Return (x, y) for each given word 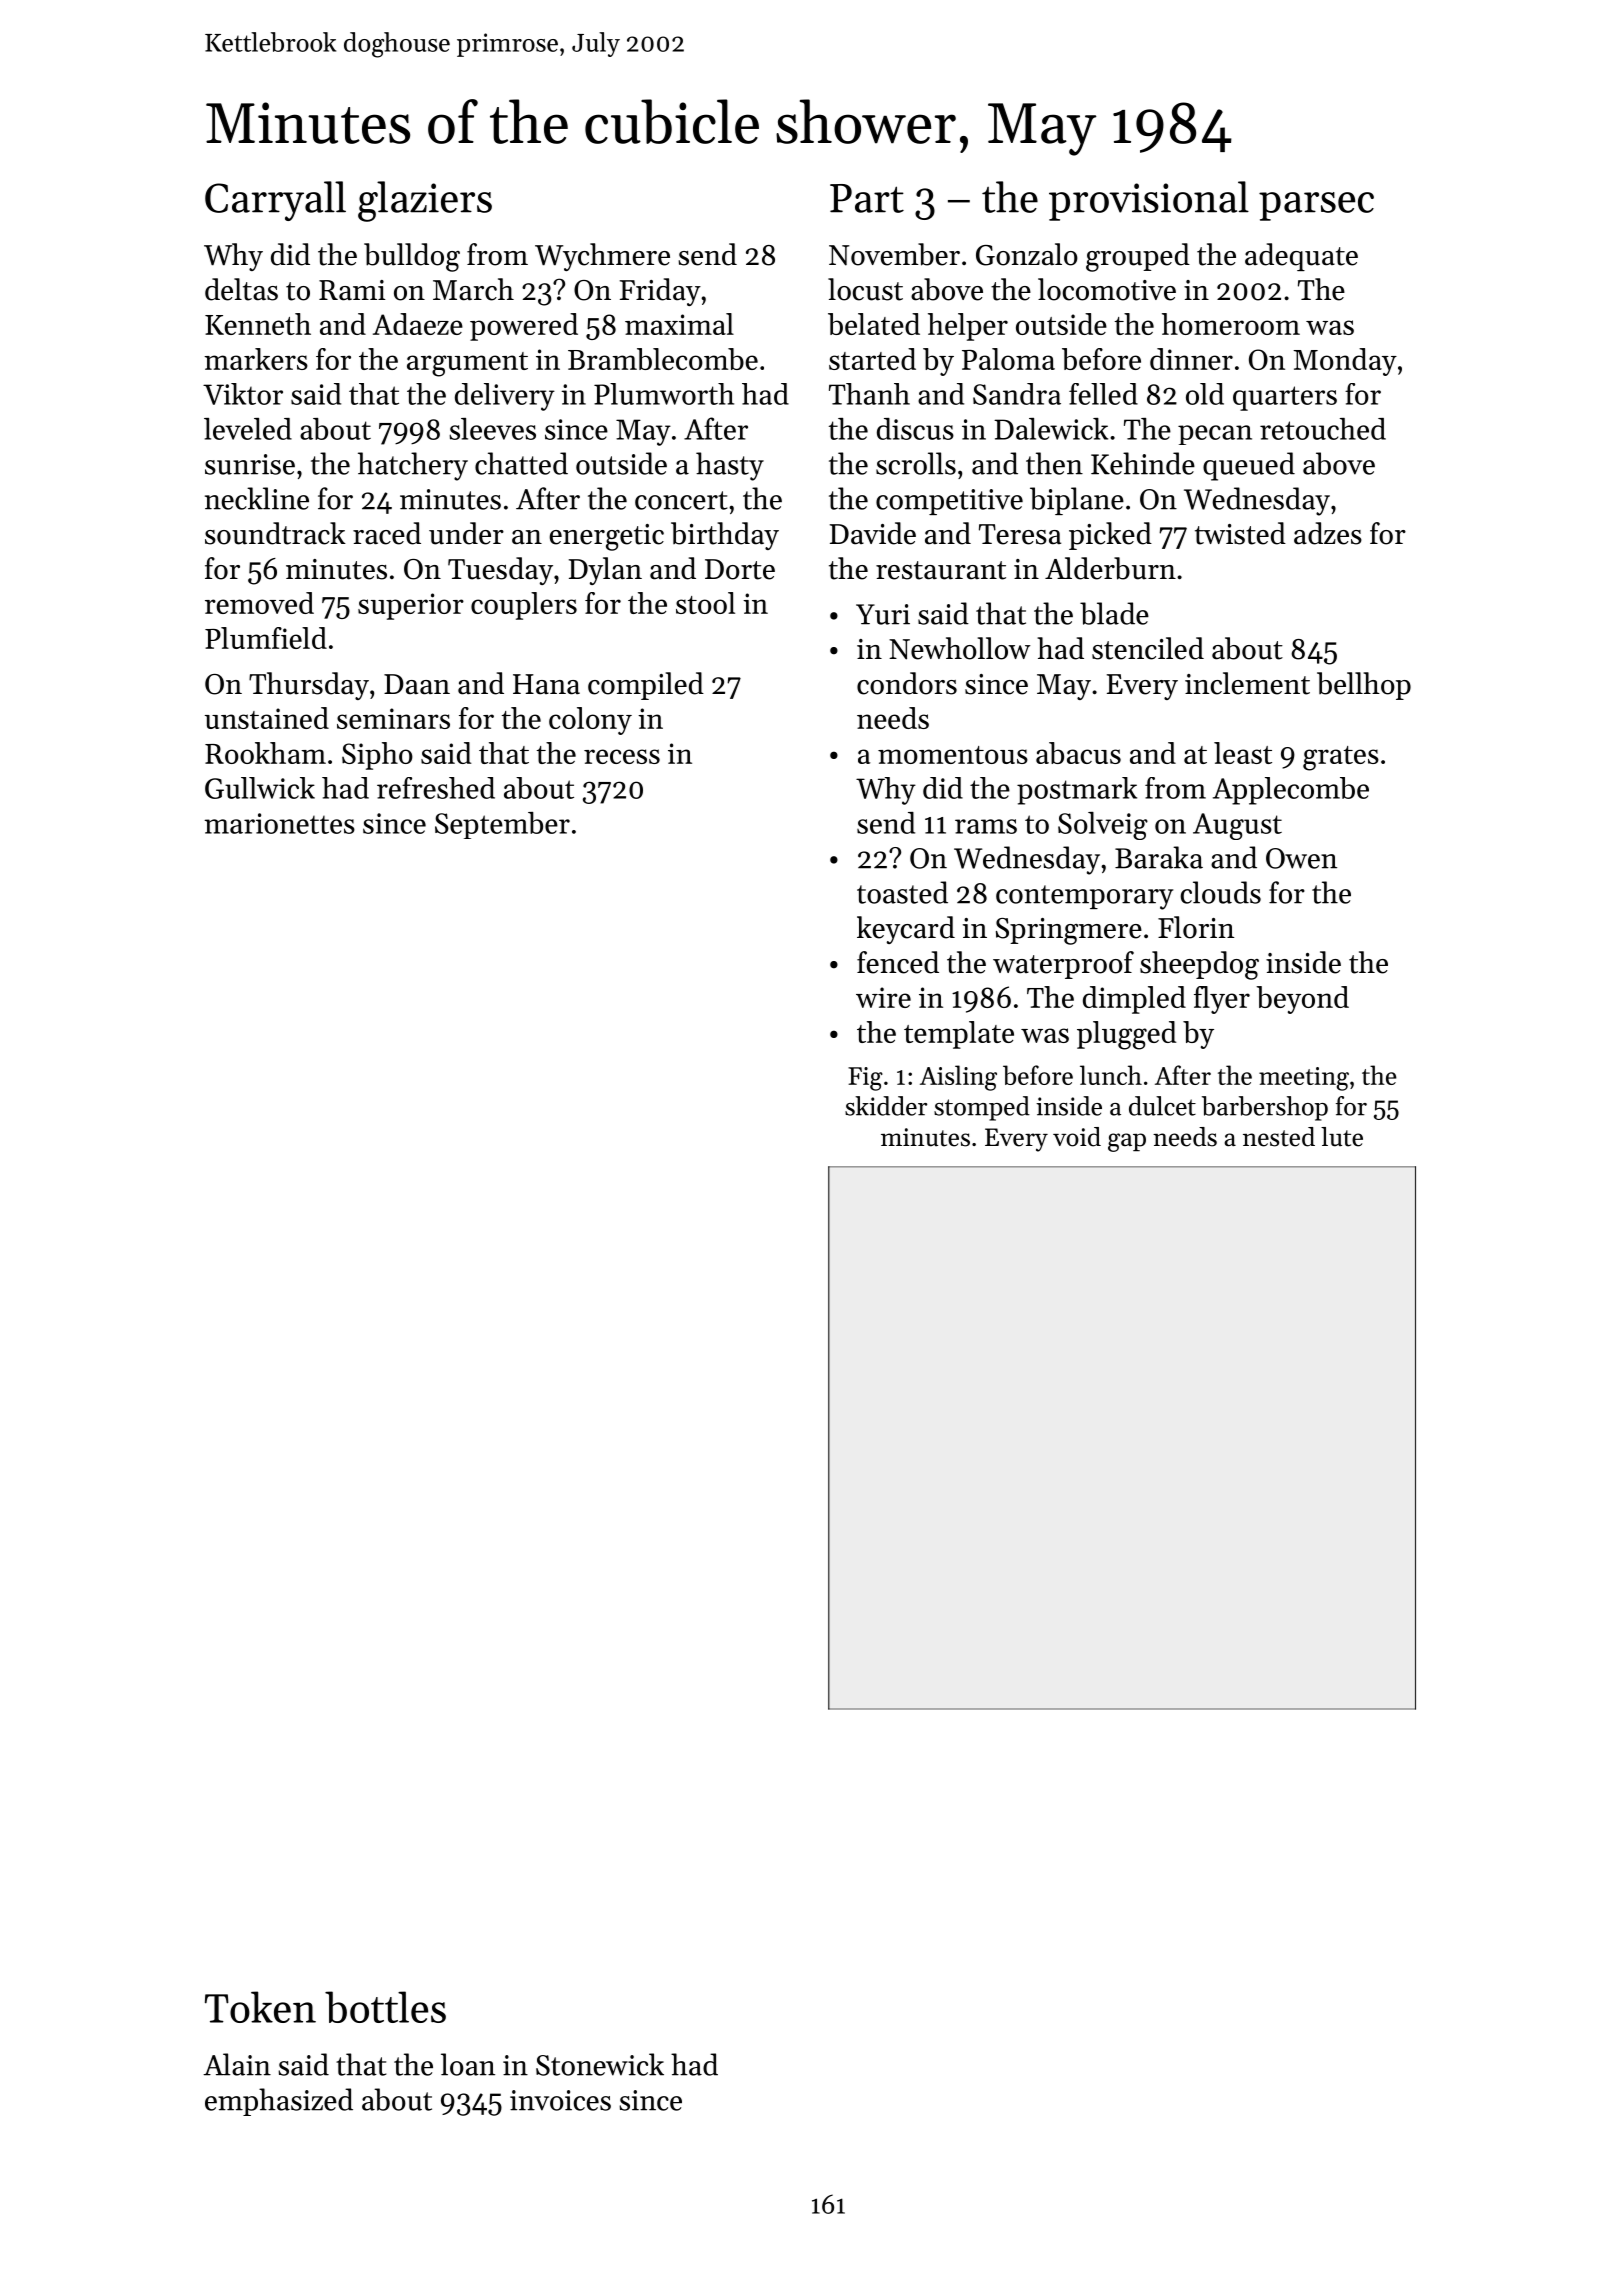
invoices (560, 2100)
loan (468, 2064)
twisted (1240, 533)
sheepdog (1199, 965)
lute (1342, 1137)
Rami (352, 290)
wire (883, 997)
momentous (953, 755)
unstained (267, 718)
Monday (1345, 362)
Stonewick (600, 2064)
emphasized (279, 2102)
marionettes (280, 823)
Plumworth (664, 394)
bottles (385, 2007)
